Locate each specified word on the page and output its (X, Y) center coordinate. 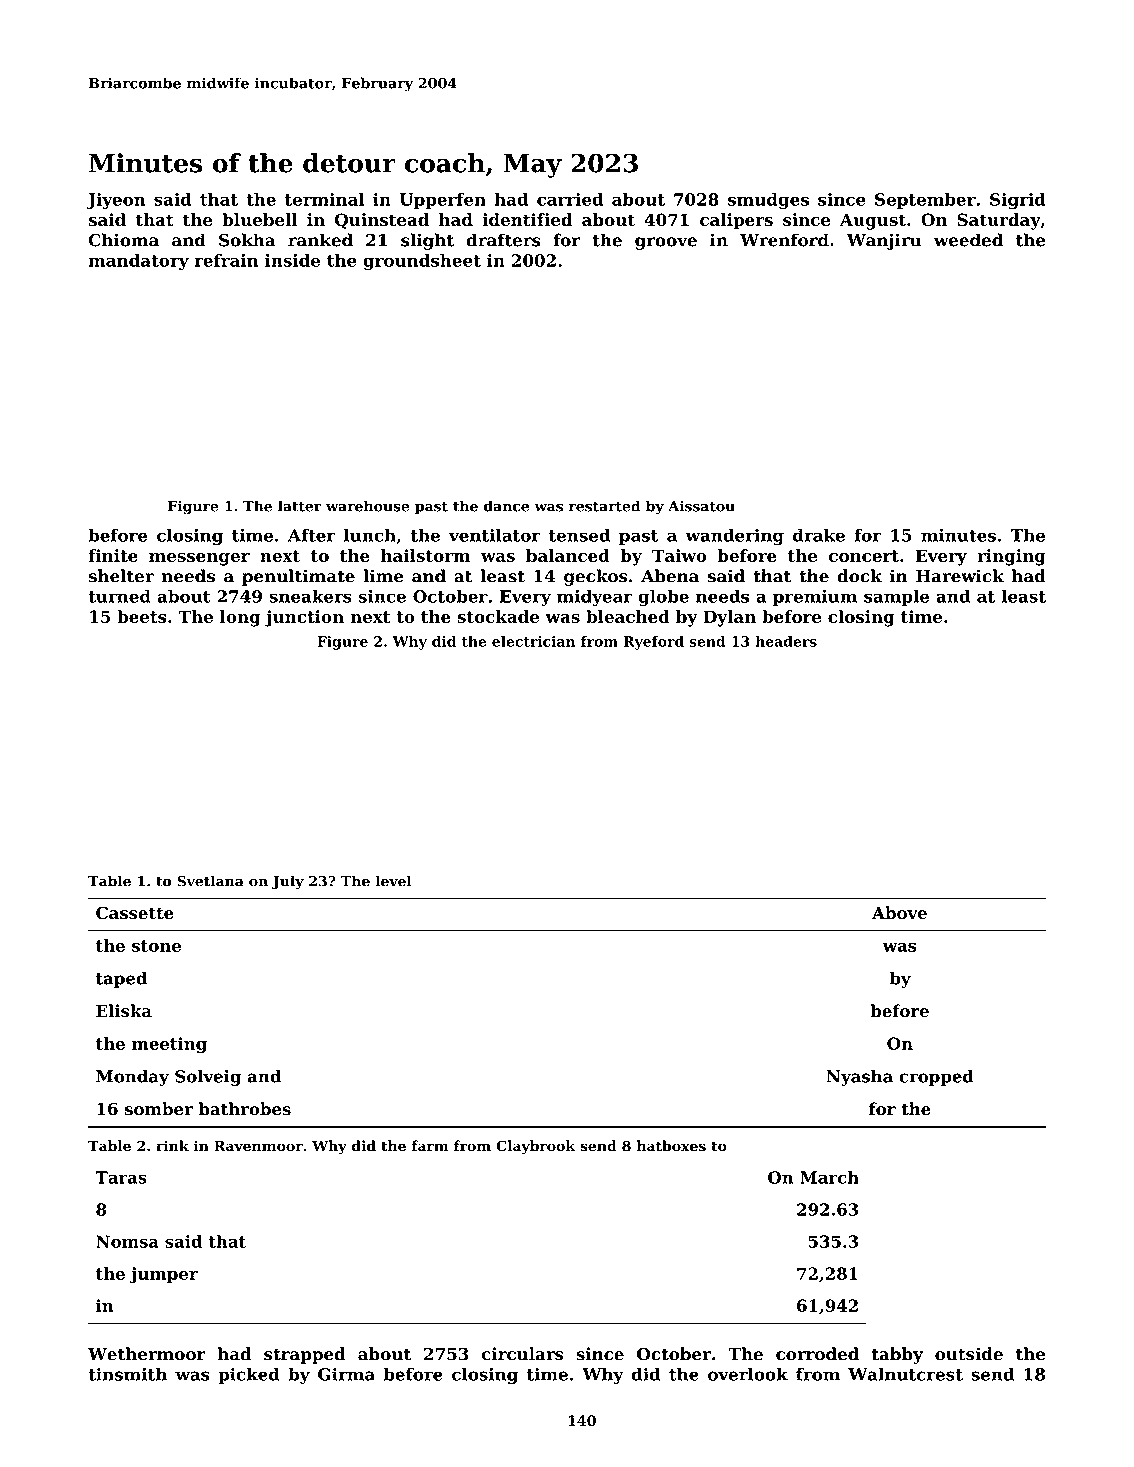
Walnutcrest (905, 1374)
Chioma (124, 240)
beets (142, 616)
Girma (346, 1374)
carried (570, 199)
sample (896, 598)
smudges (768, 201)
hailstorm (425, 555)
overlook (748, 1374)
